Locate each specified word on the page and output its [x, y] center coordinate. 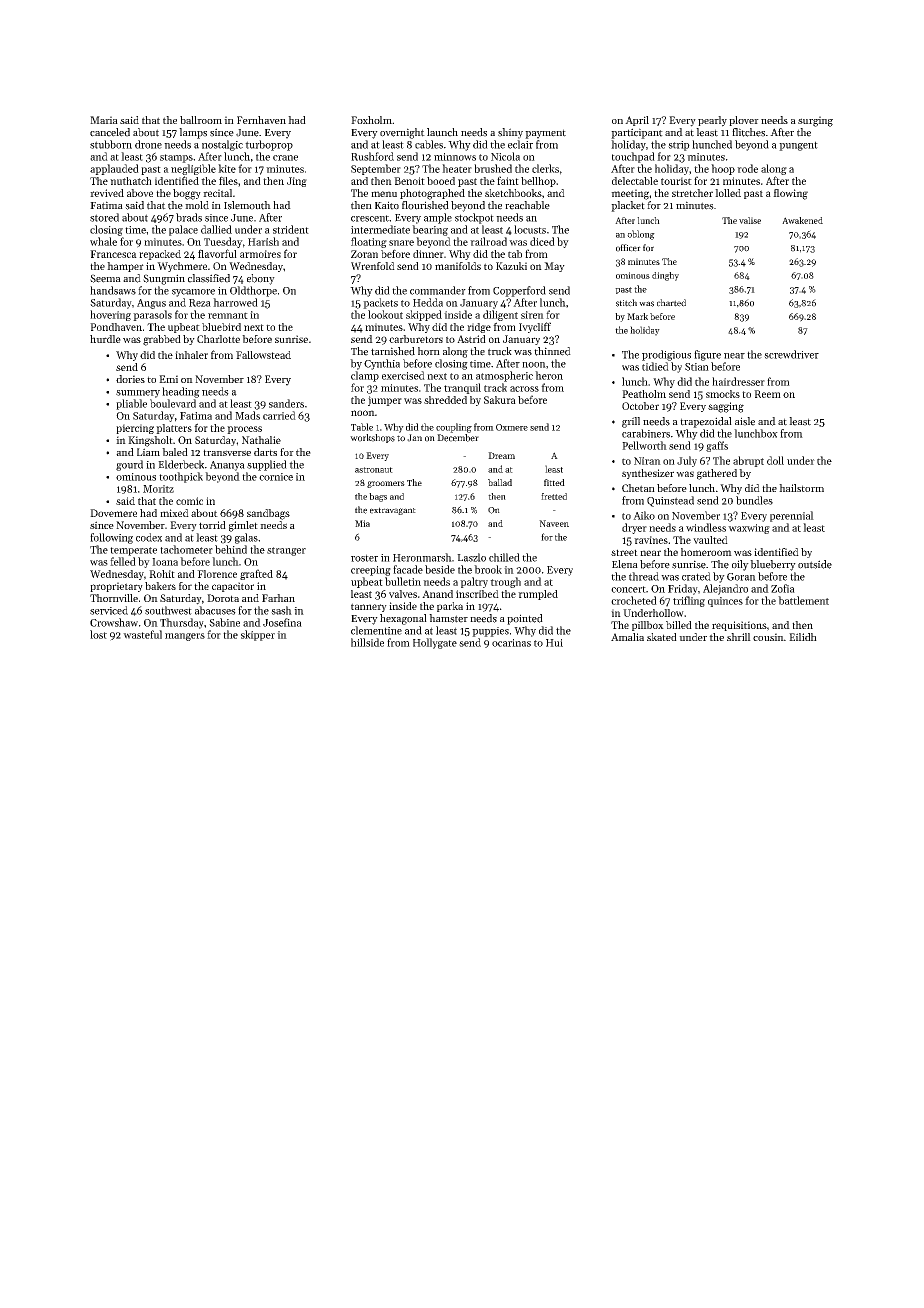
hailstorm [801, 488]
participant [637, 133]
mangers [185, 637]
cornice [276, 477]
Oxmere [512, 427]
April [637, 121]
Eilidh [803, 637]
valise [750, 220]
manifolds [458, 266]
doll [775, 460]
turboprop [269, 145]
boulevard [173, 403]
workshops [372, 438]
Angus [151, 304]
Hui [554, 643]
